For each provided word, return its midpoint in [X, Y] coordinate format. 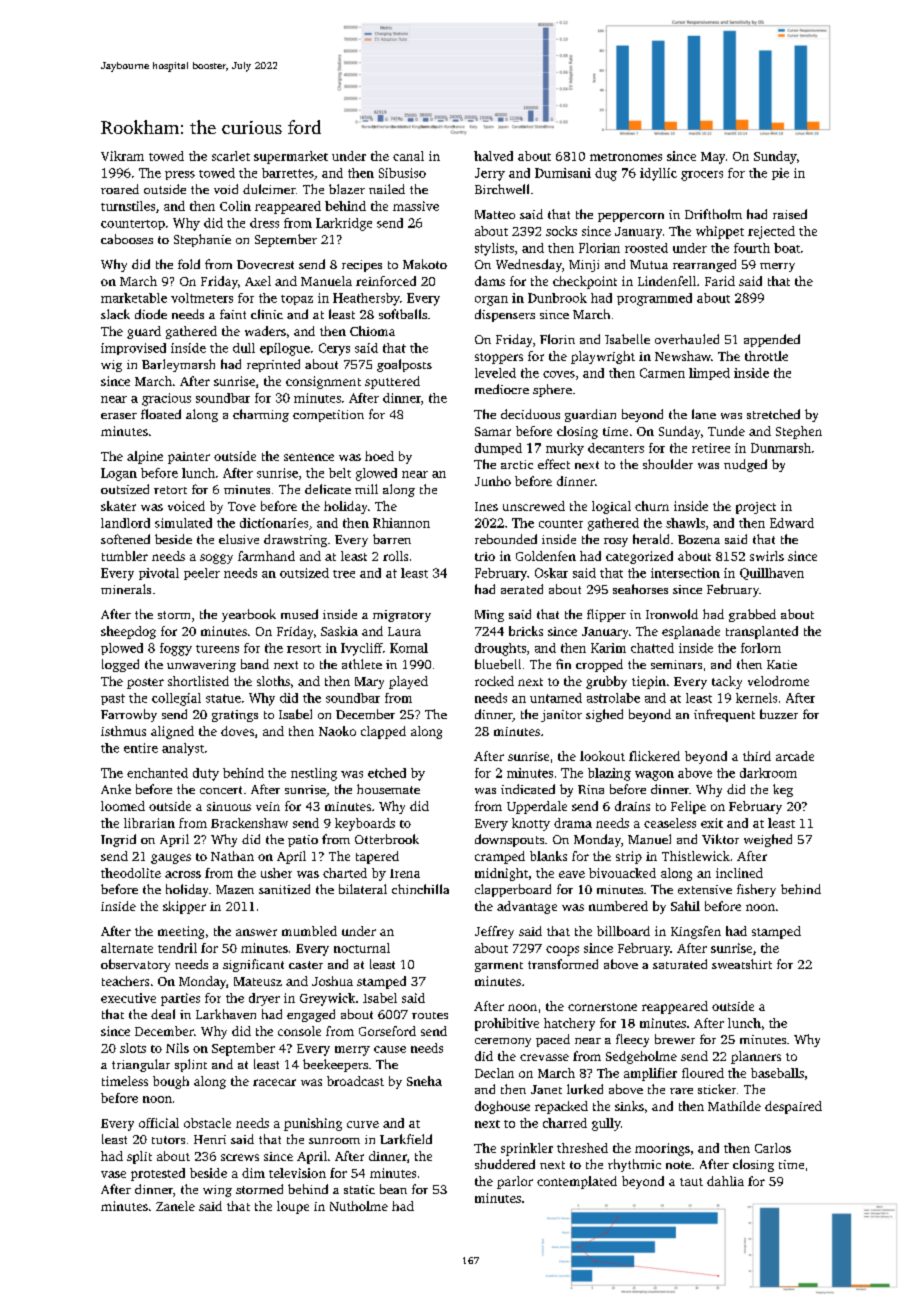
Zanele [175, 1206]
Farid [720, 281]
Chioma [372, 331]
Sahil [685, 906]
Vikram [122, 156]
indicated [528, 789]
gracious [166, 399]
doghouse [502, 1107]
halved [493, 156]
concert [221, 790]
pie [780, 174]
